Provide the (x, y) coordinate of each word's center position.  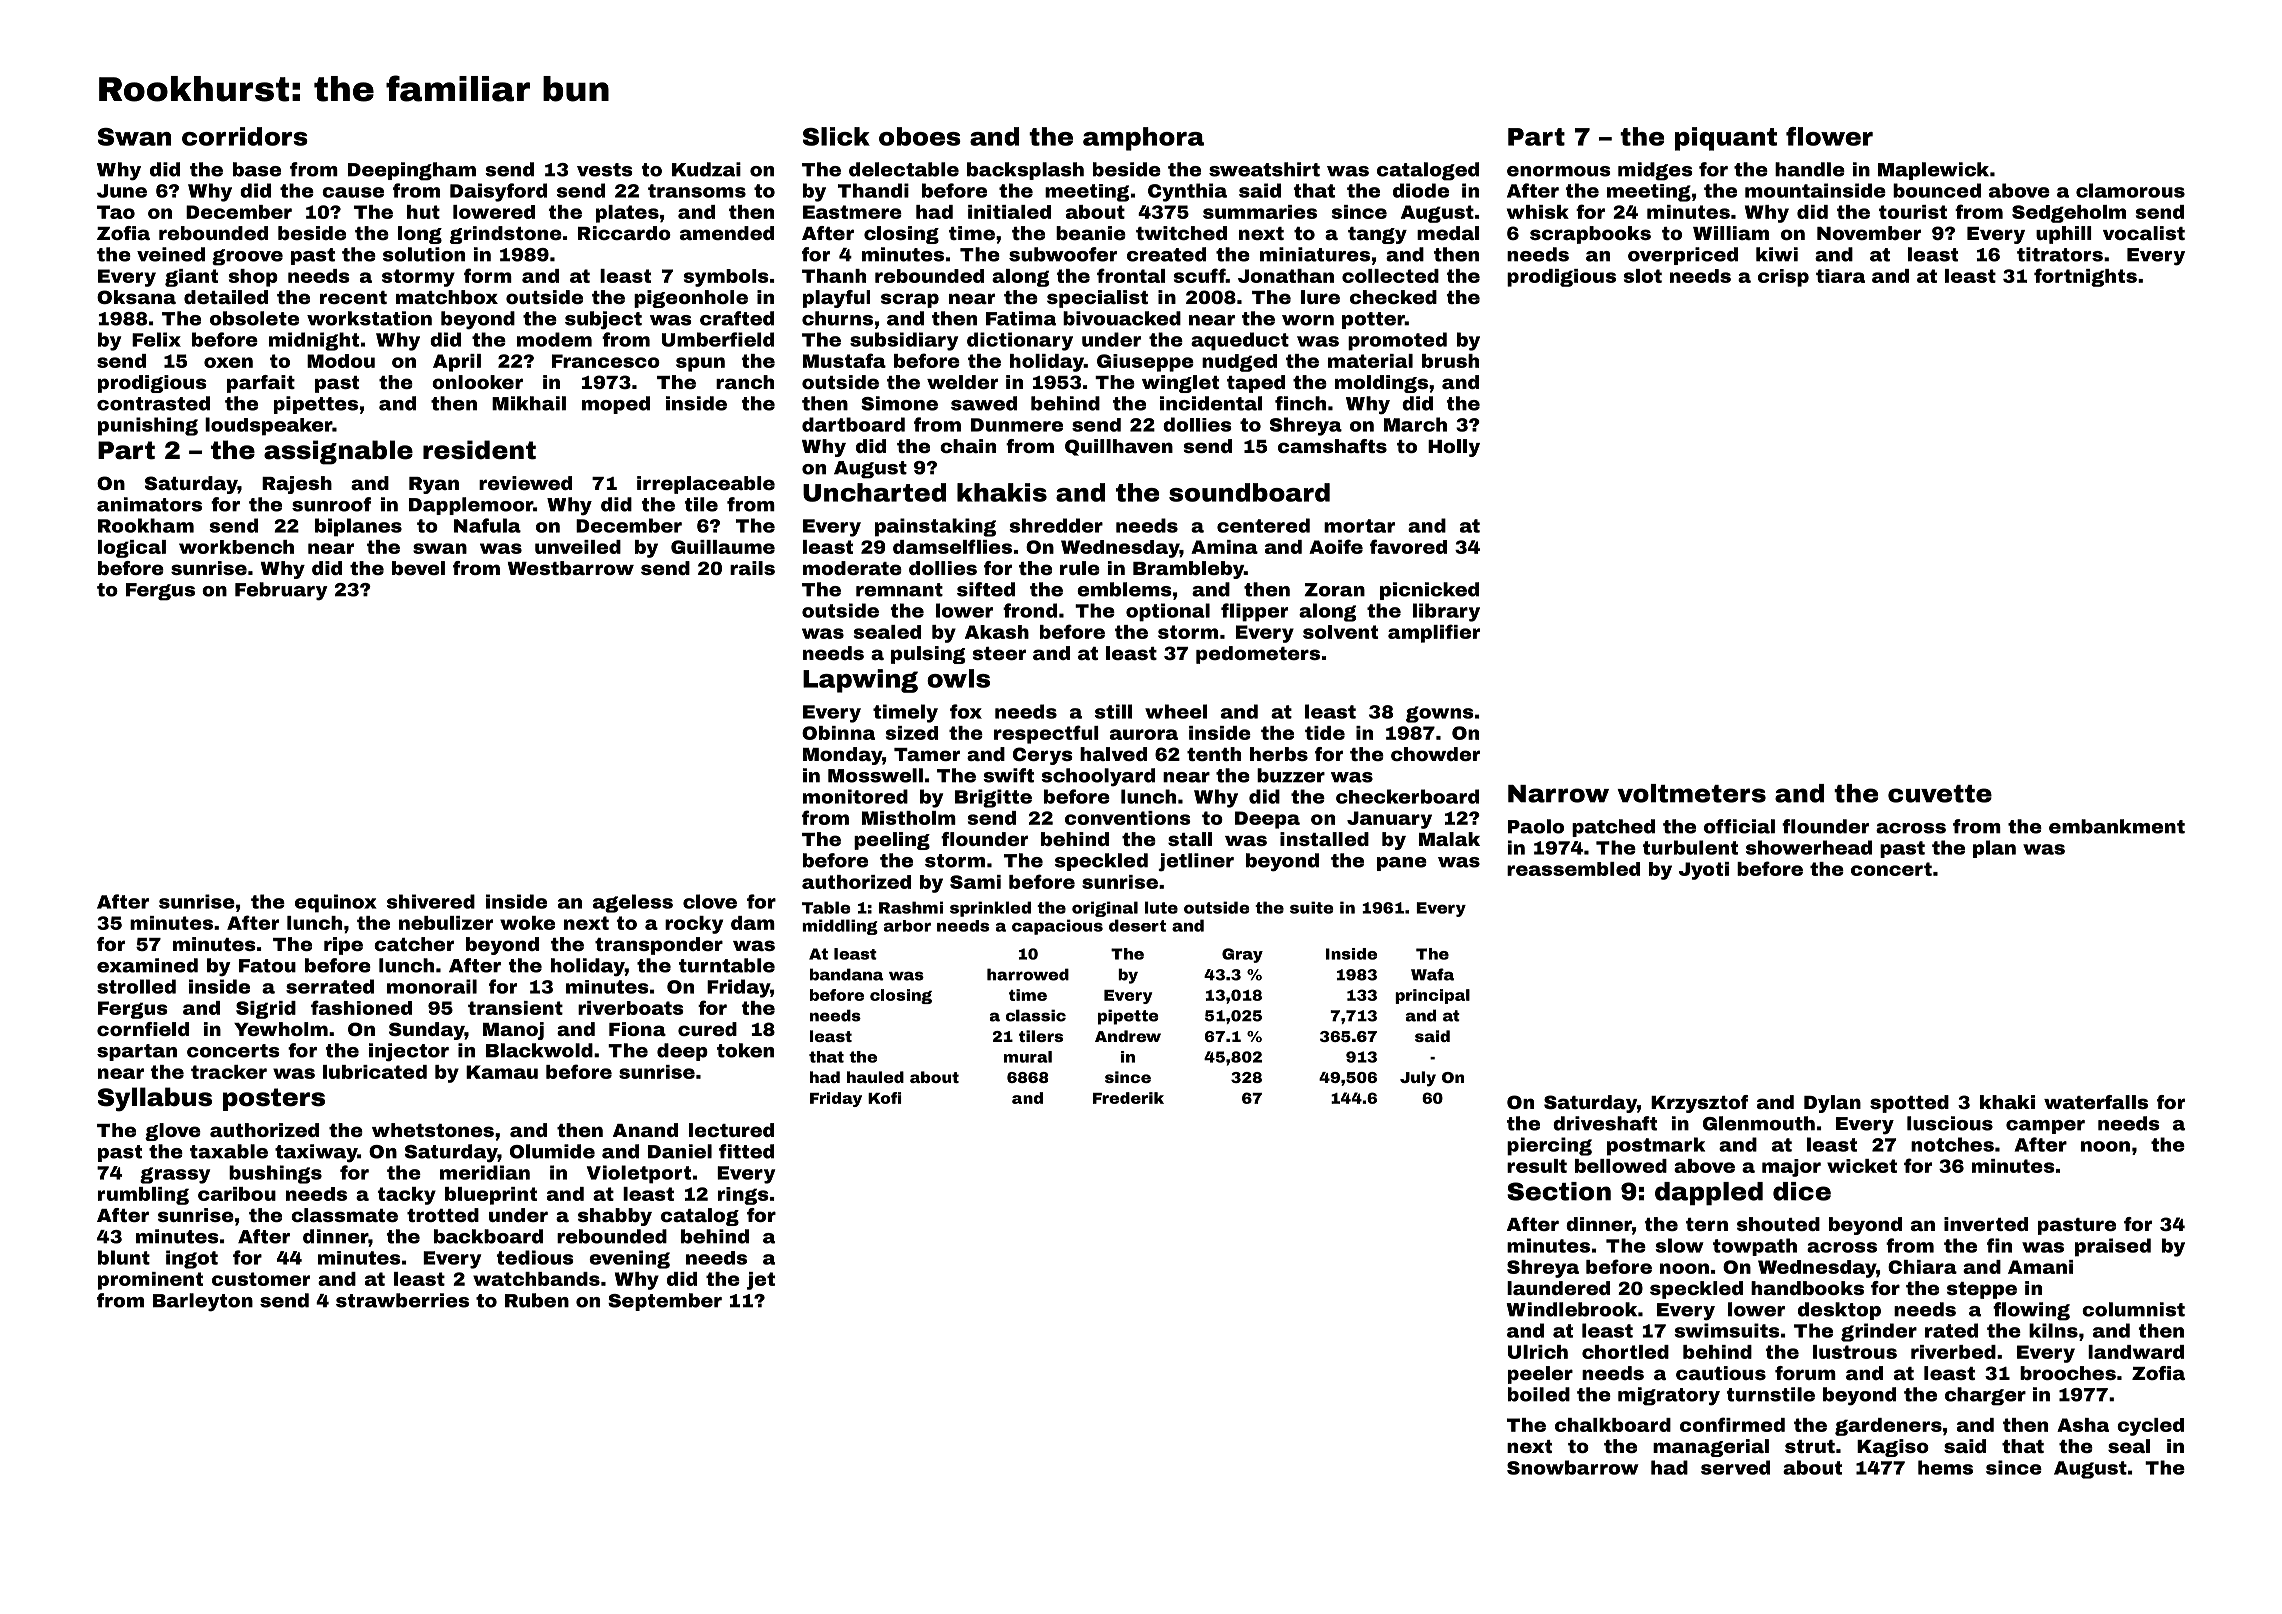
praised (2113, 1247)
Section (1559, 1191)
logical (132, 549)
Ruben (537, 1300)
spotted (1909, 1104)
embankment (2117, 826)
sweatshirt (1264, 169)
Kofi (884, 1098)
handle (1810, 169)
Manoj (513, 1031)
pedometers (1258, 655)
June (122, 191)
